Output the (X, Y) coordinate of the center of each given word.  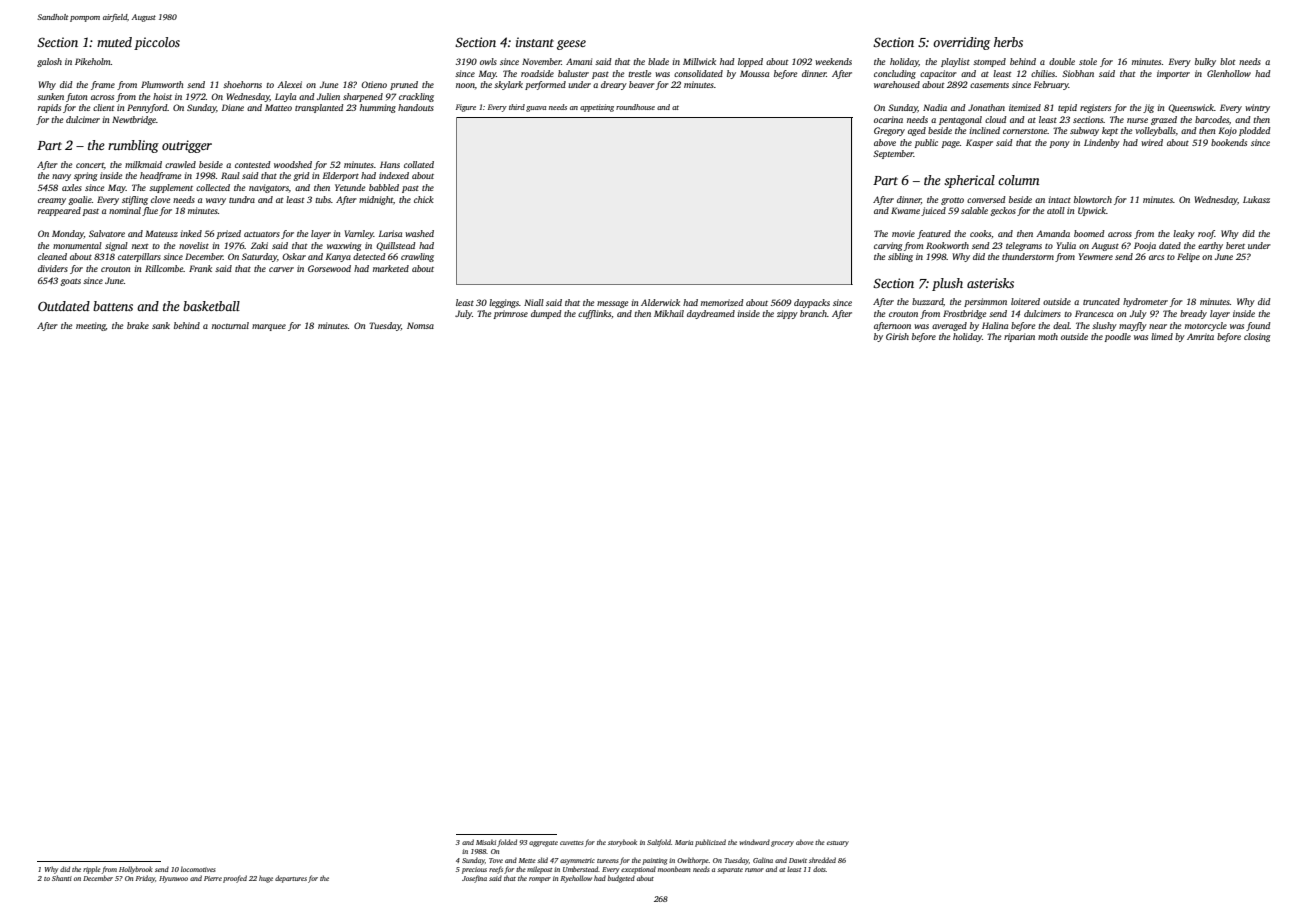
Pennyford (147, 108)
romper (540, 880)
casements (989, 85)
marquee (269, 327)
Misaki (486, 842)
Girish (897, 336)
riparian (1019, 337)
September (893, 154)
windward (754, 842)
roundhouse (635, 107)
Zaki (259, 245)
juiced (933, 211)
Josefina (474, 879)
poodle (1117, 337)
